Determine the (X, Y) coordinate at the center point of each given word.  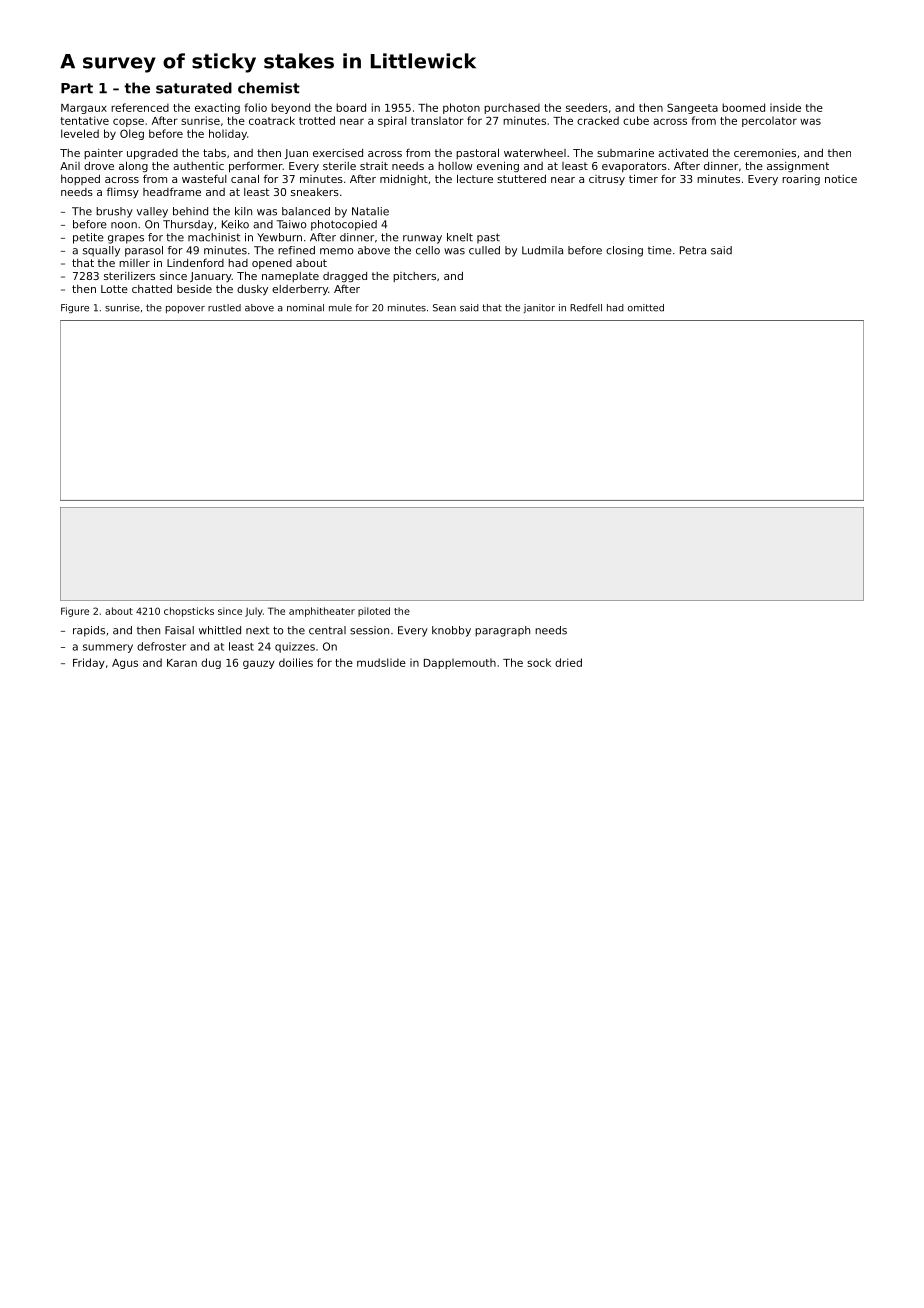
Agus (125, 664)
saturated (194, 88)
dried (568, 662)
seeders (587, 107)
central (327, 630)
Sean (444, 308)
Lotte (114, 289)
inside (785, 107)
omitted (646, 308)
